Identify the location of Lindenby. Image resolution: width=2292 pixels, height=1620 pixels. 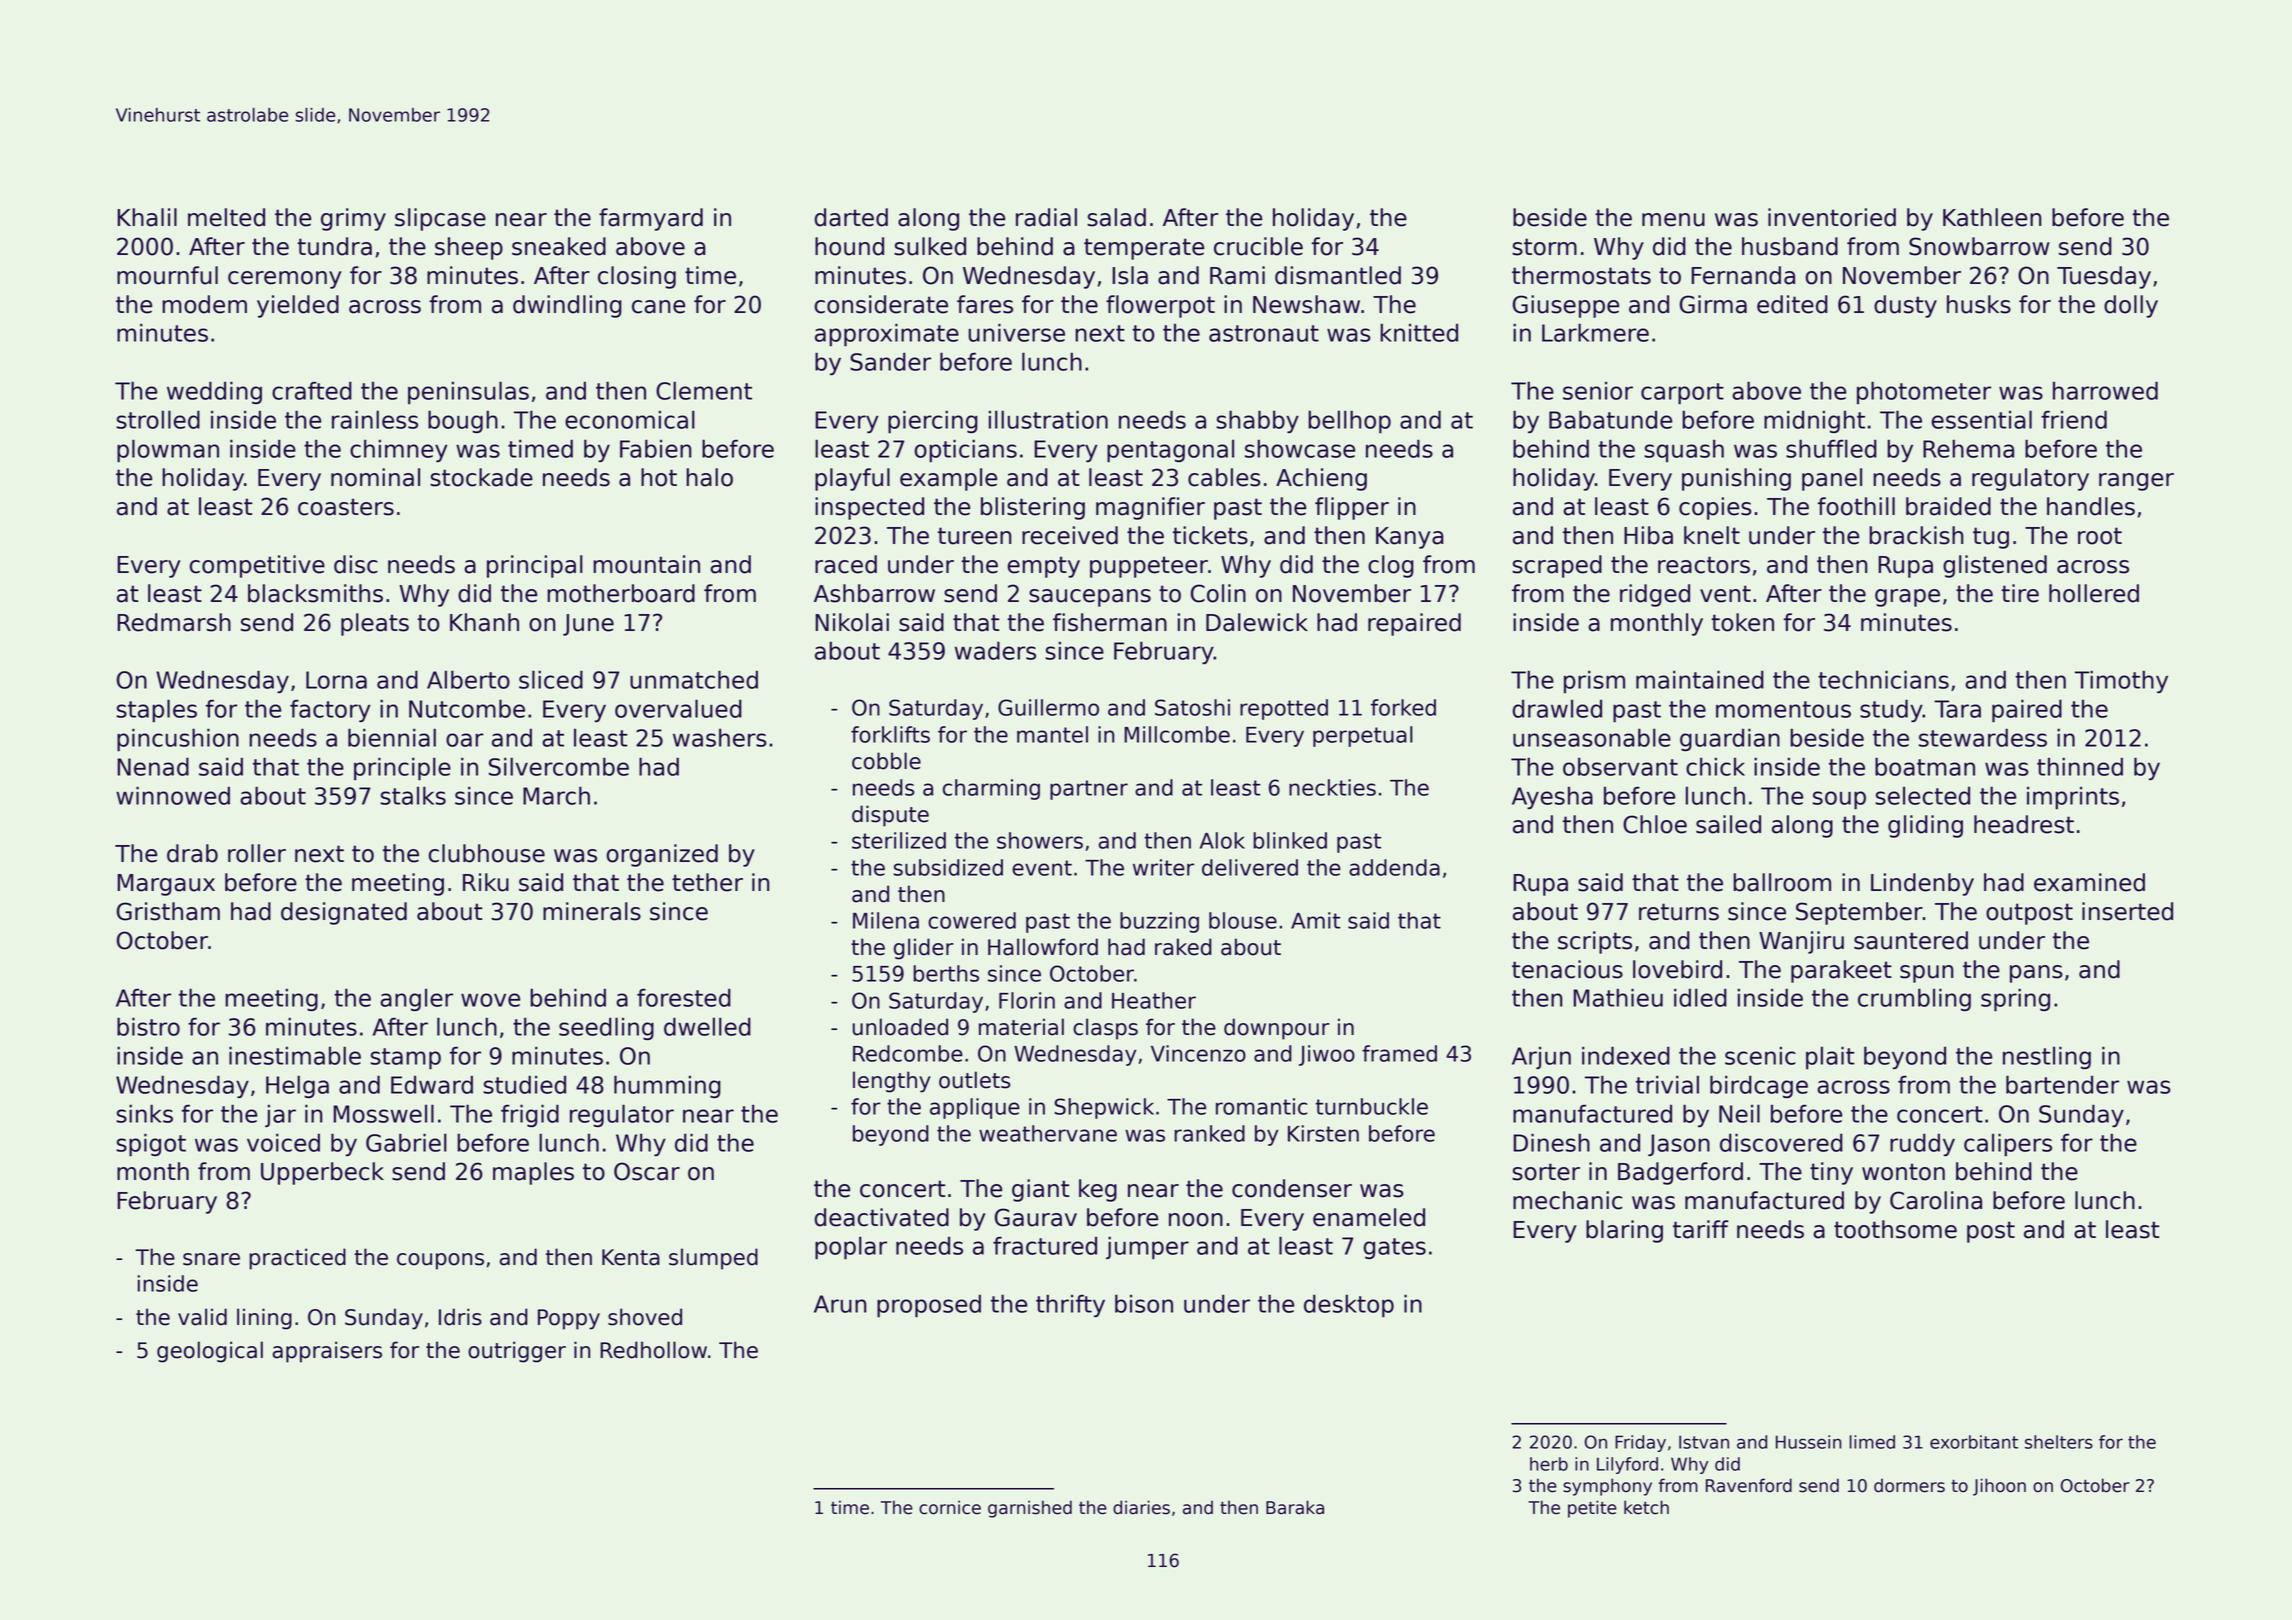
(1922, 884).
